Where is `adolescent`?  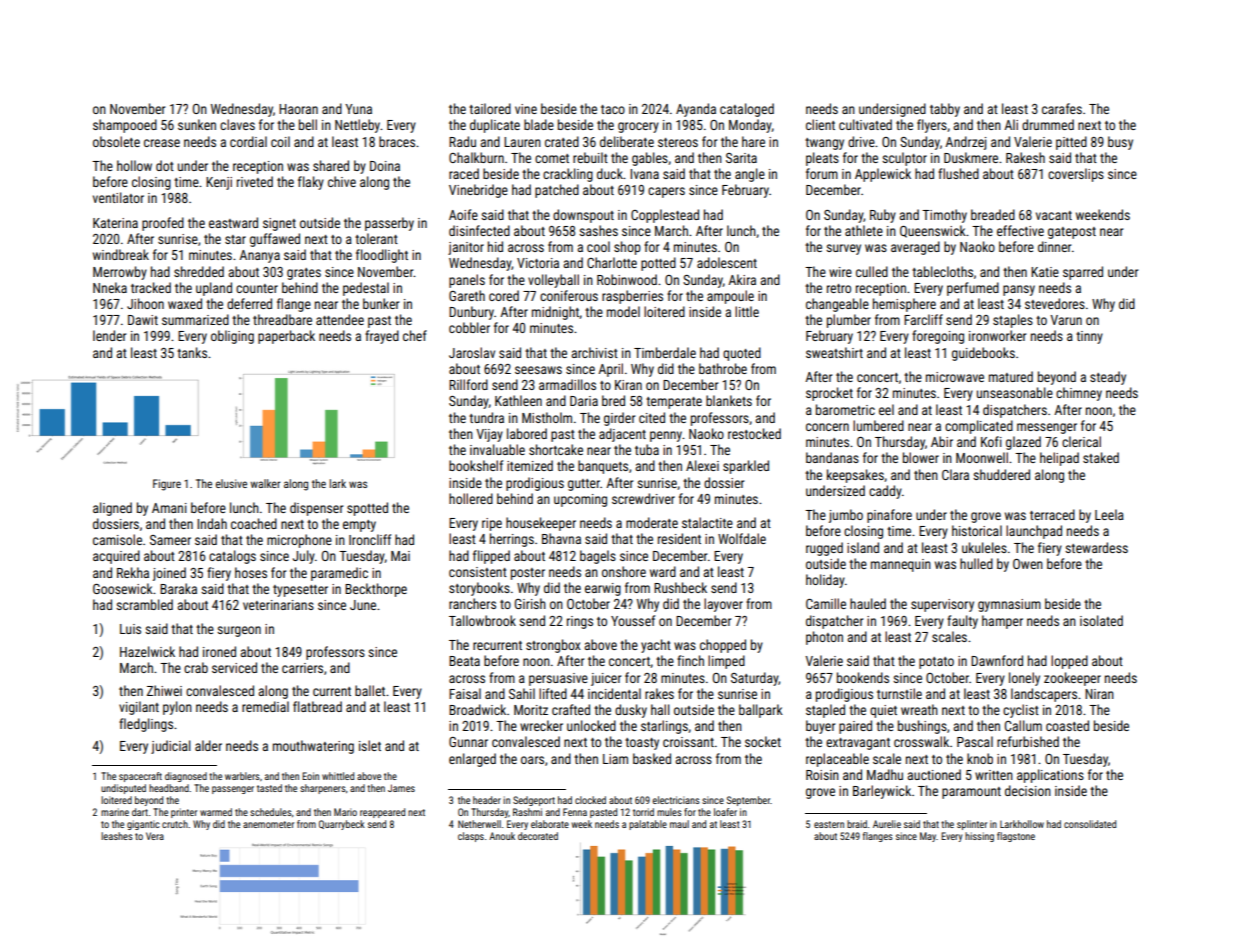
adolescent is located at coordinates (727, 262).
